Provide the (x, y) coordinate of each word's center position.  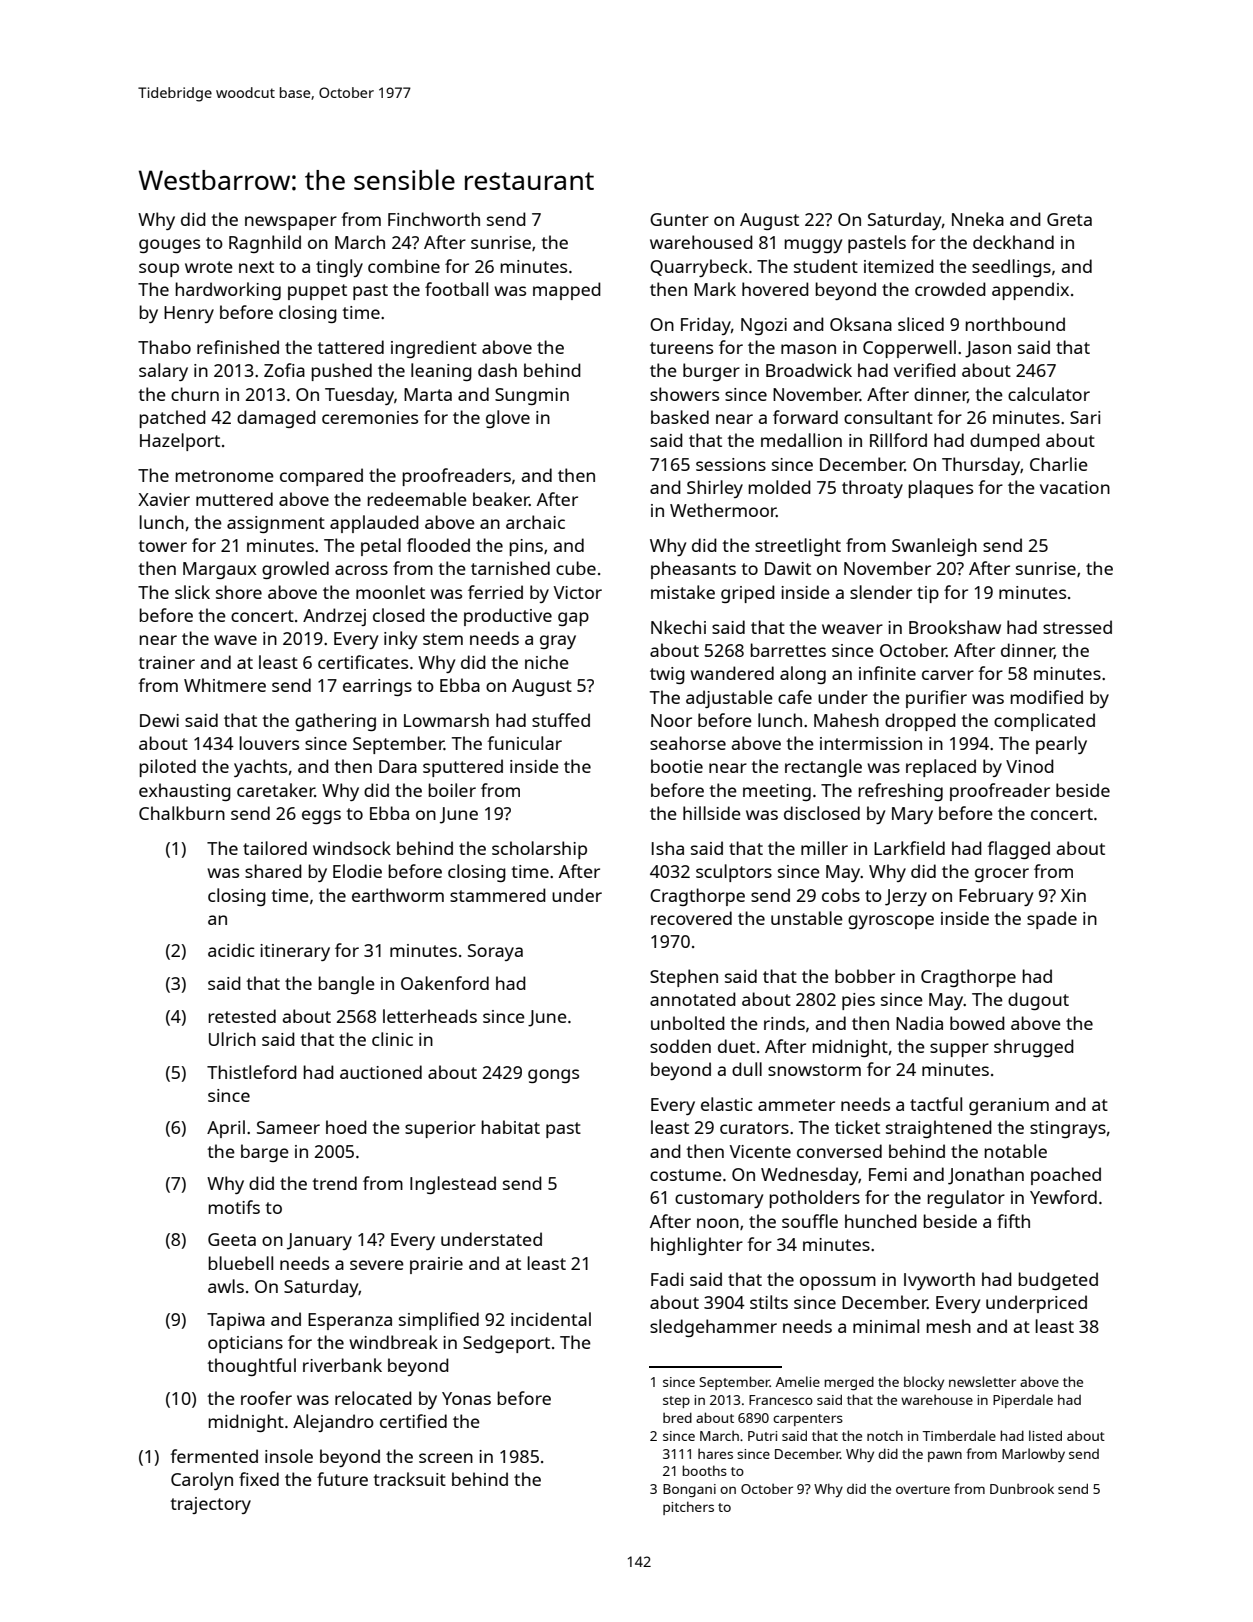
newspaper (291, 223)
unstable (807, 918)
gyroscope (891, 922)
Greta (1069, 219)
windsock (352, 848)
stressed (1077, 627)
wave (235, 640)
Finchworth (434, 219)
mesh (948, 1326)
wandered (732, 673)
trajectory (210, 1505)
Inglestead (453, 1185)
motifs (234, 1207)
